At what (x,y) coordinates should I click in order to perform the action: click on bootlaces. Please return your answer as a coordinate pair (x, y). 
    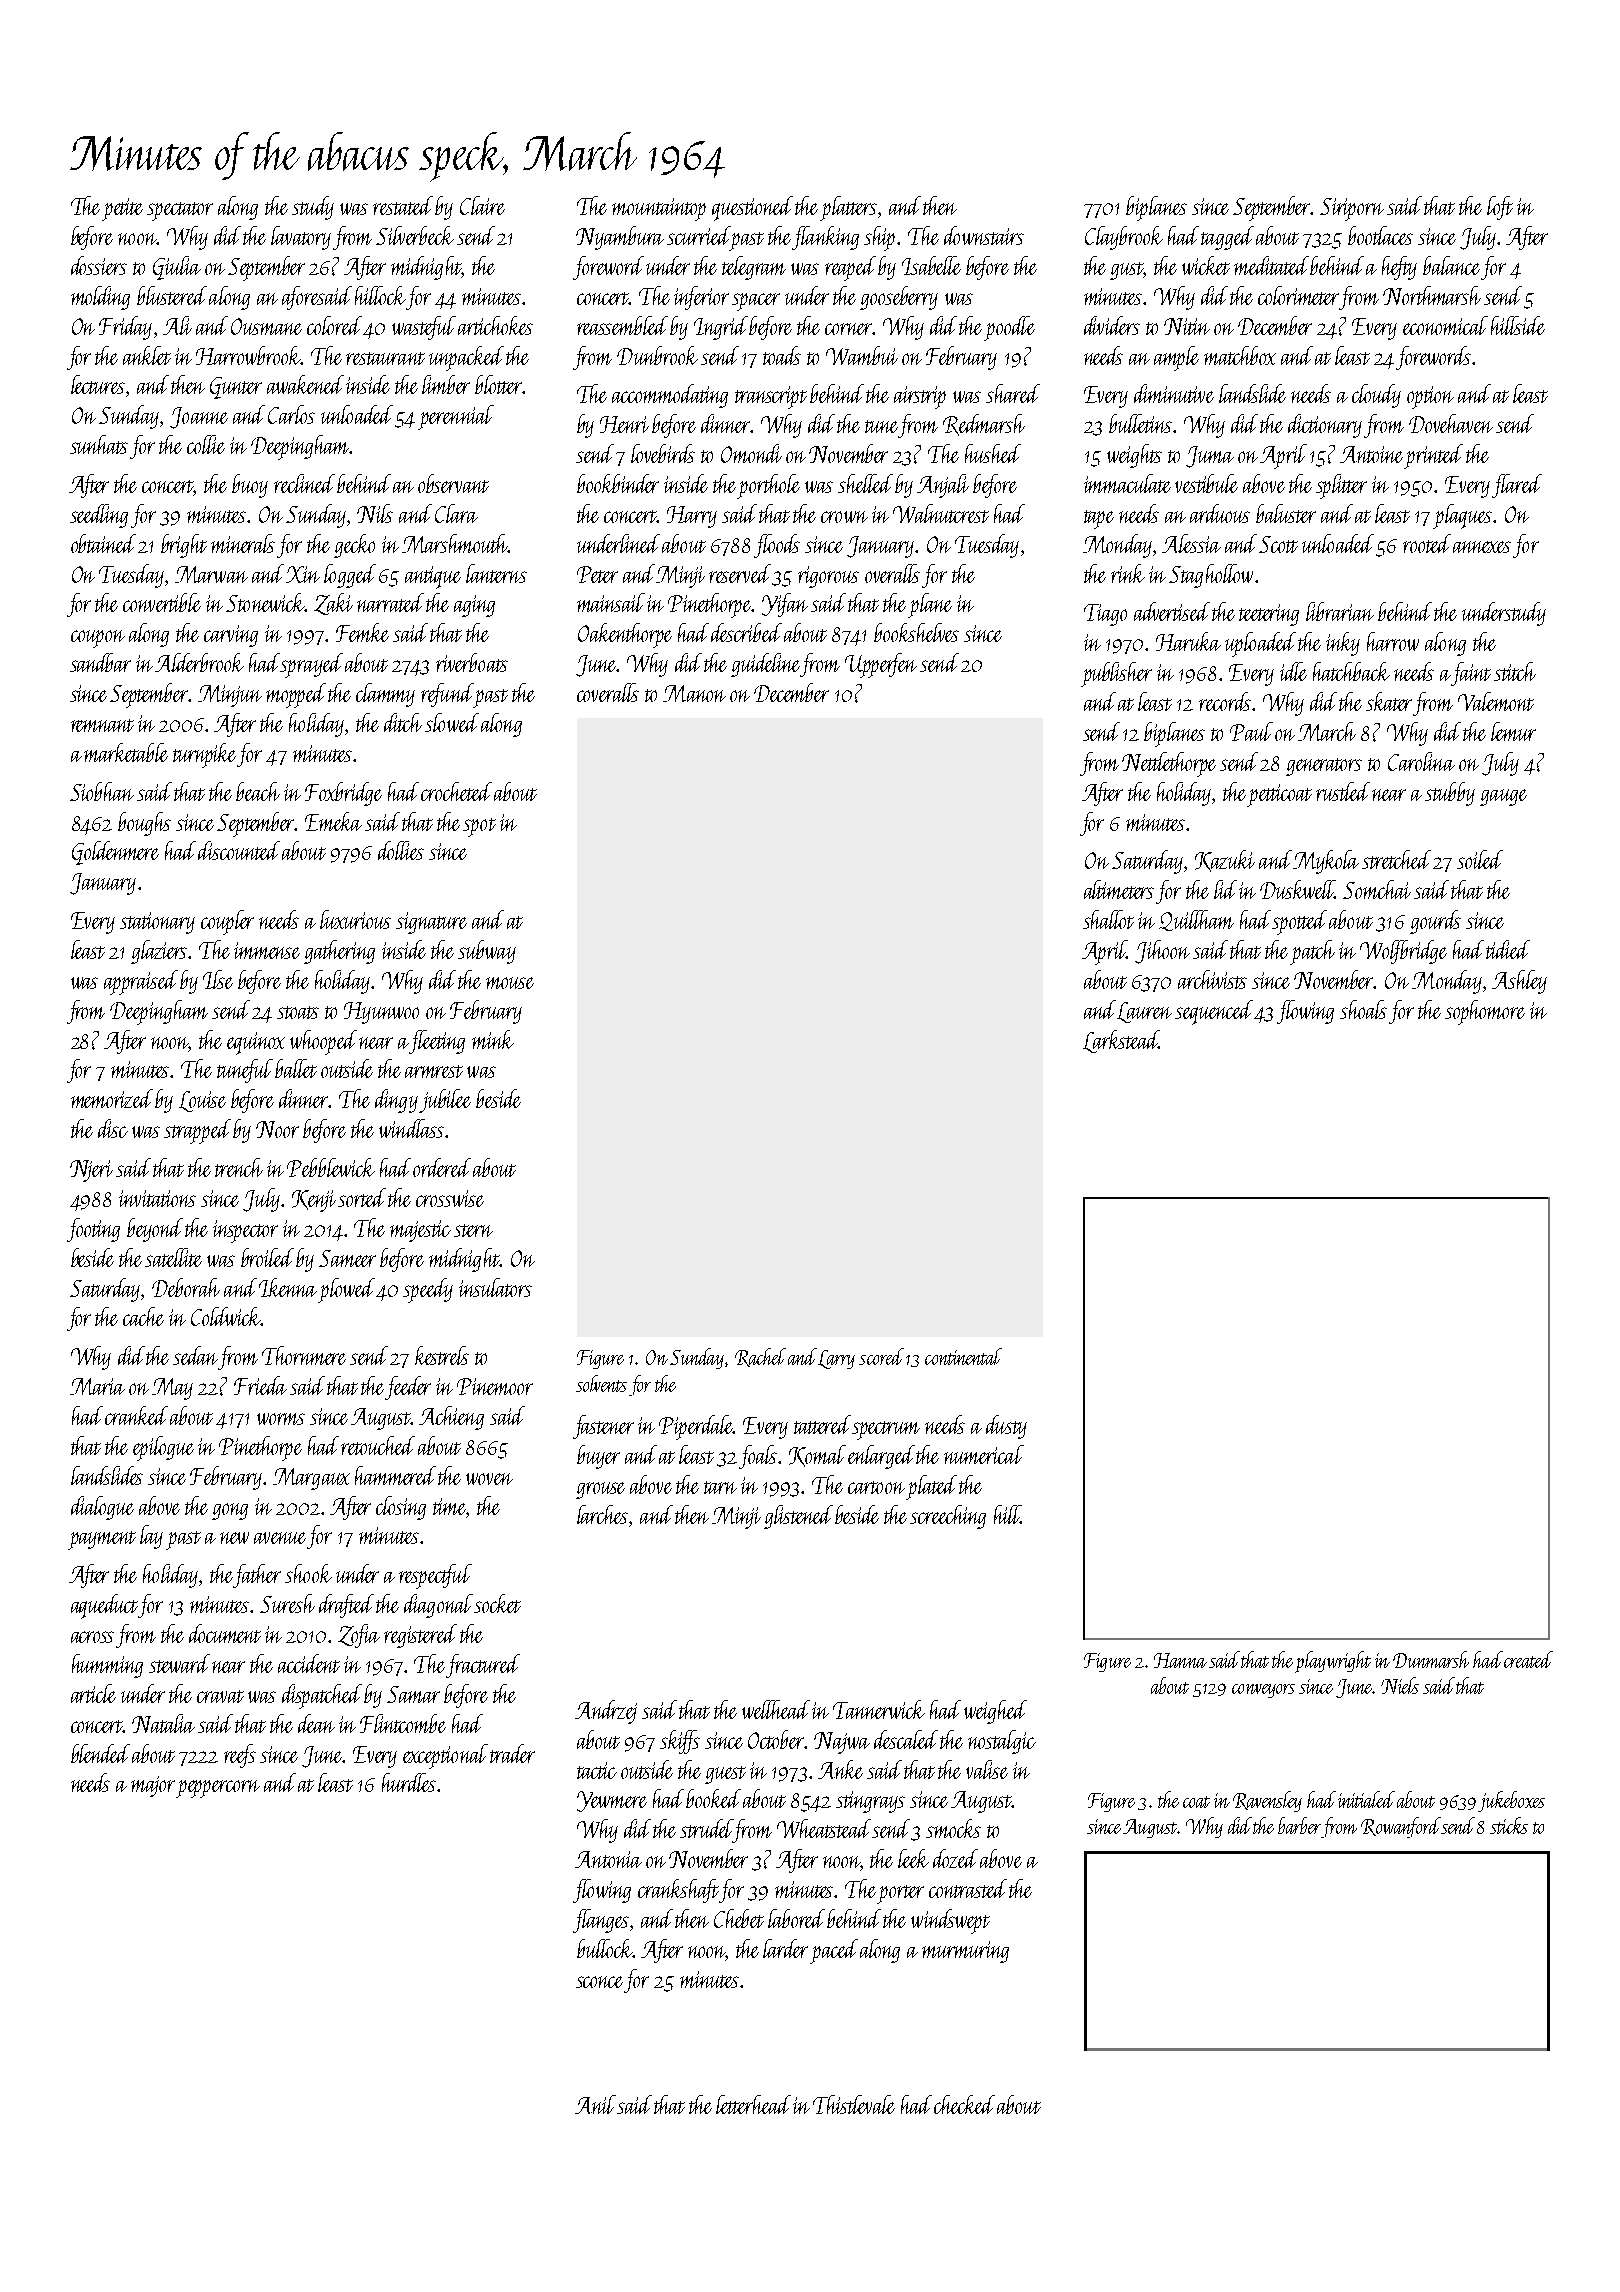
    Looking at the image, I should click on (1380, 235).
